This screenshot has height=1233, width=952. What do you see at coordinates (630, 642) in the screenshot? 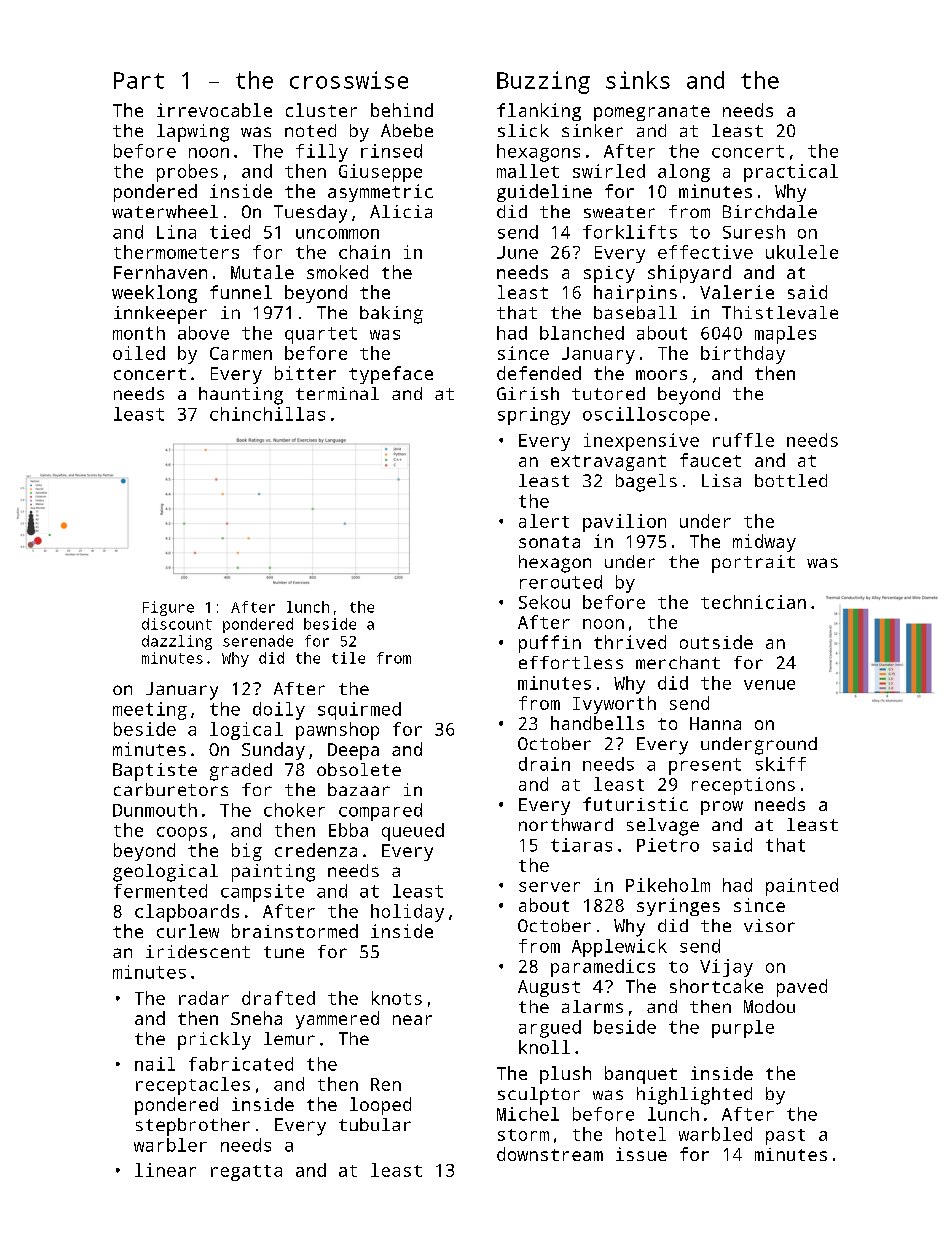
I see `thrived` at bounding box center [630, 642].
